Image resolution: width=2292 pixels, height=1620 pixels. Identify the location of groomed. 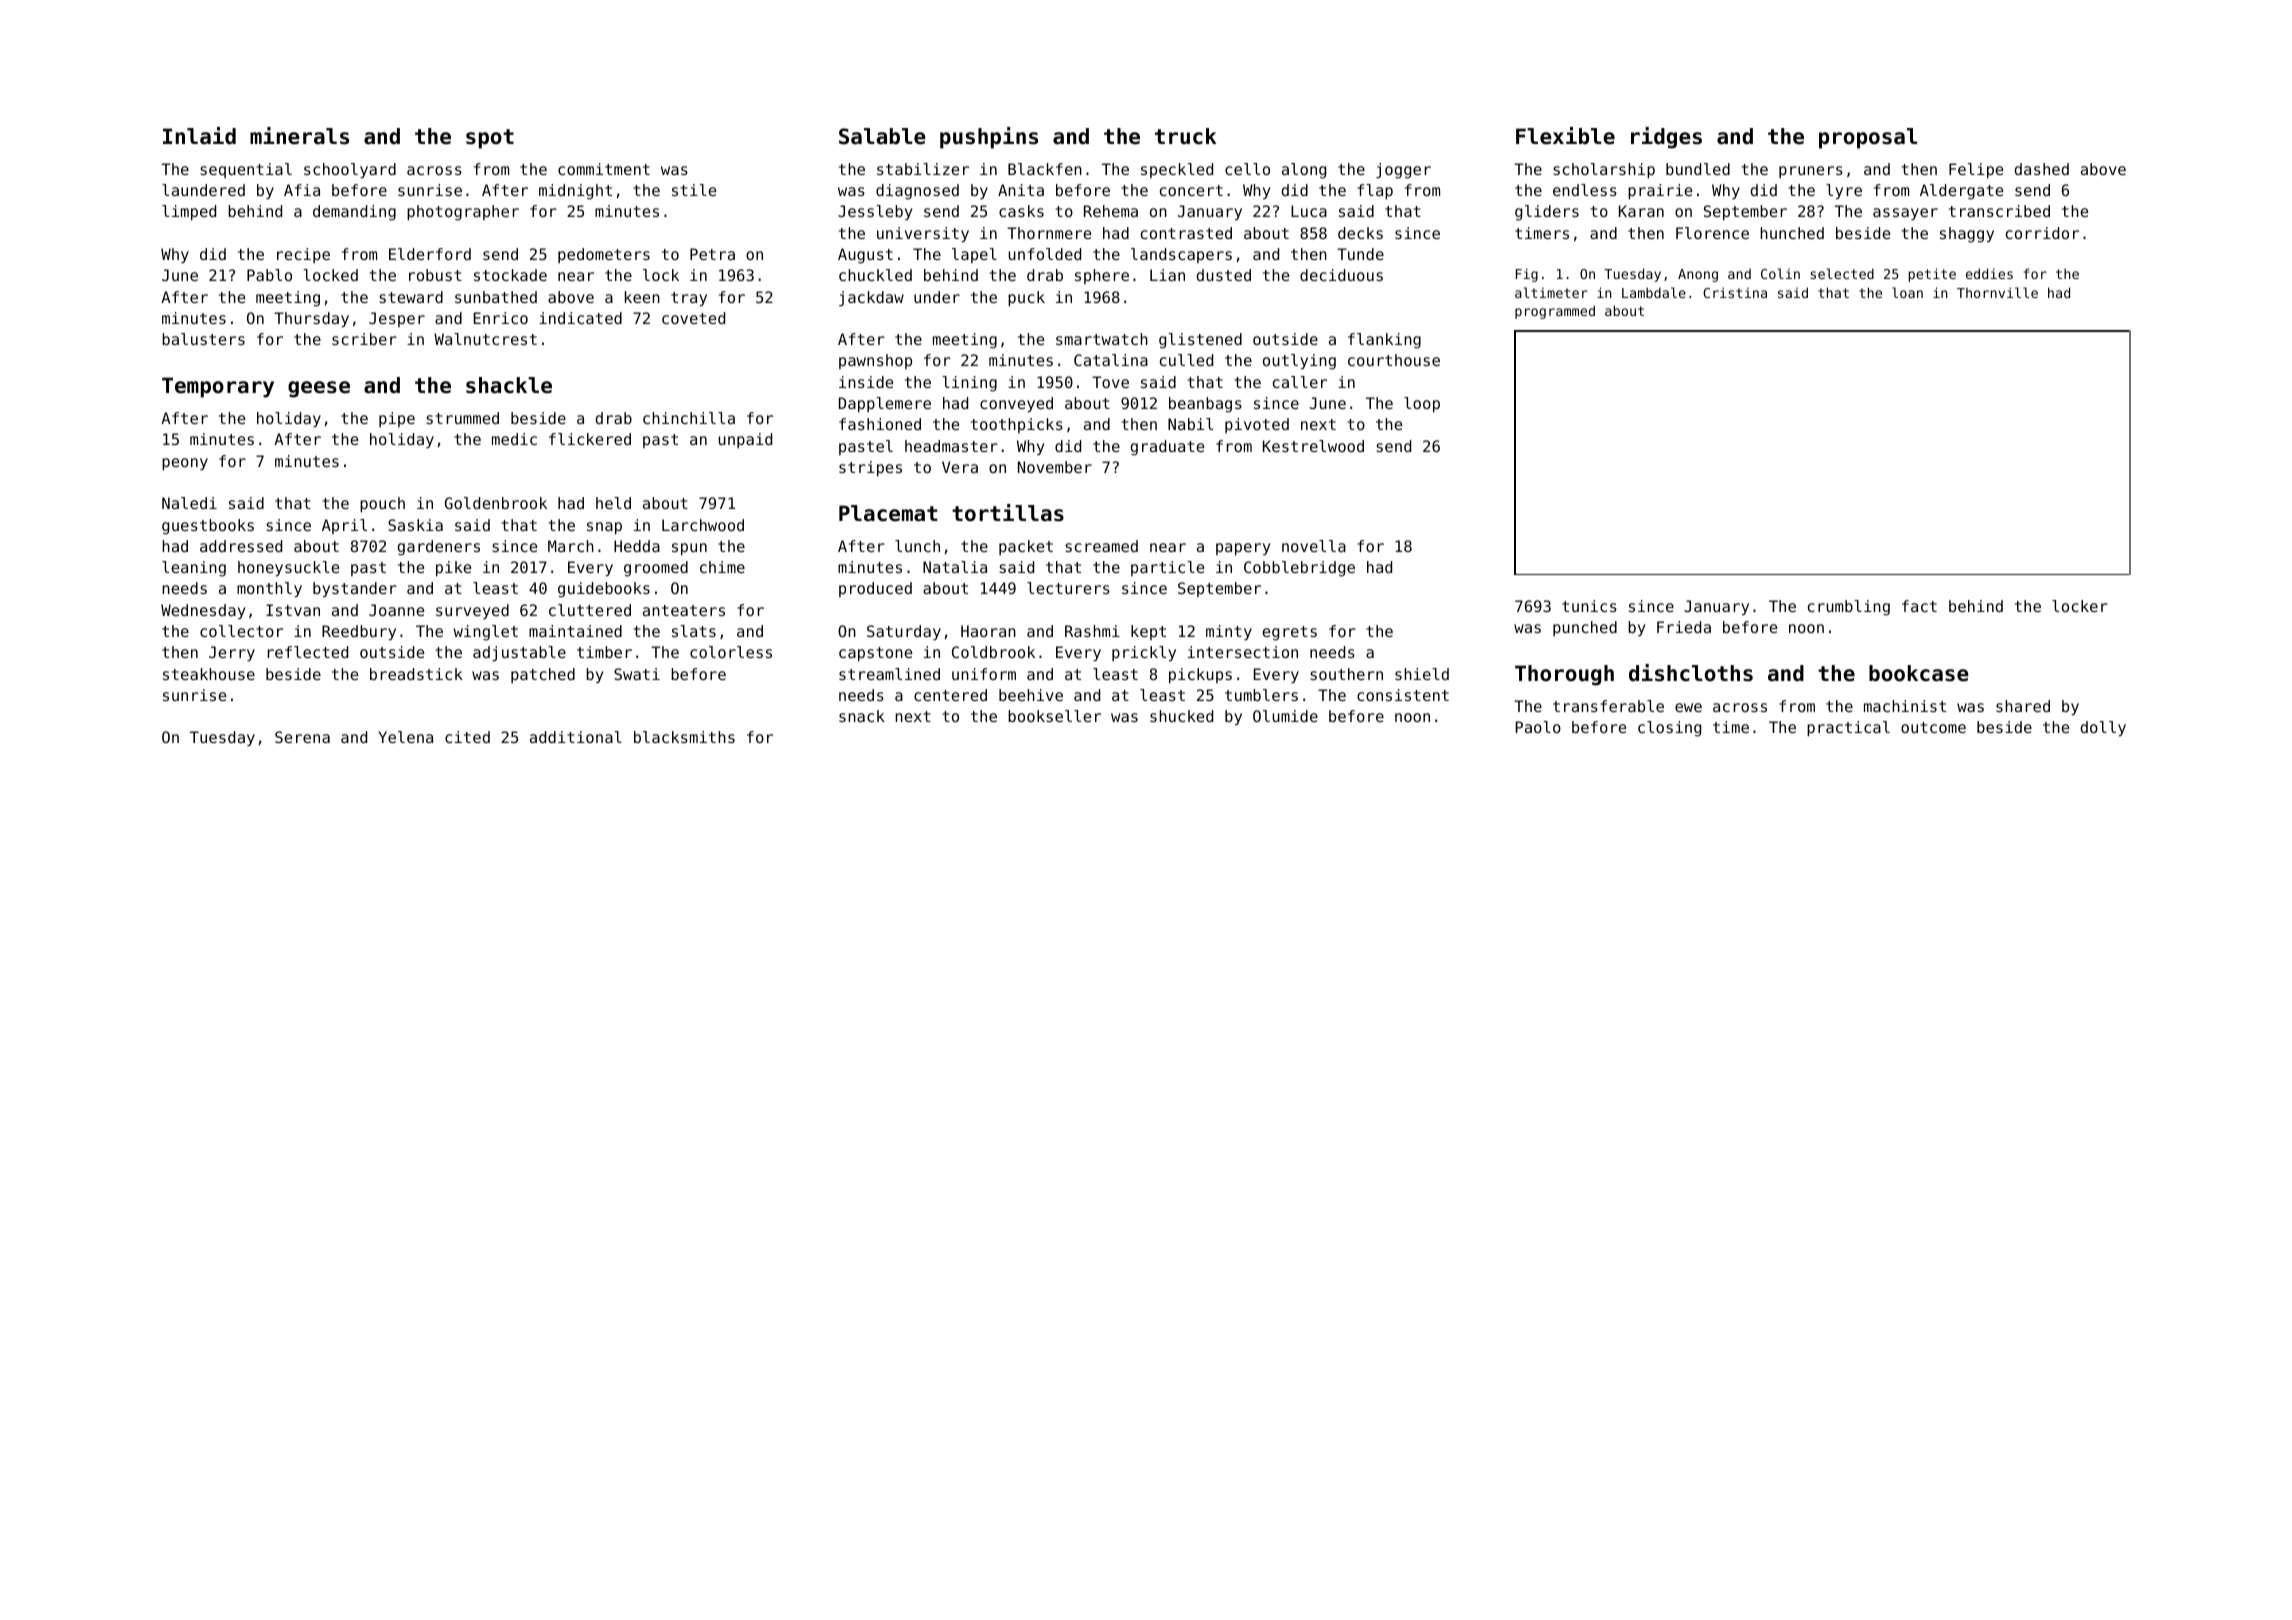
(656, 569).
